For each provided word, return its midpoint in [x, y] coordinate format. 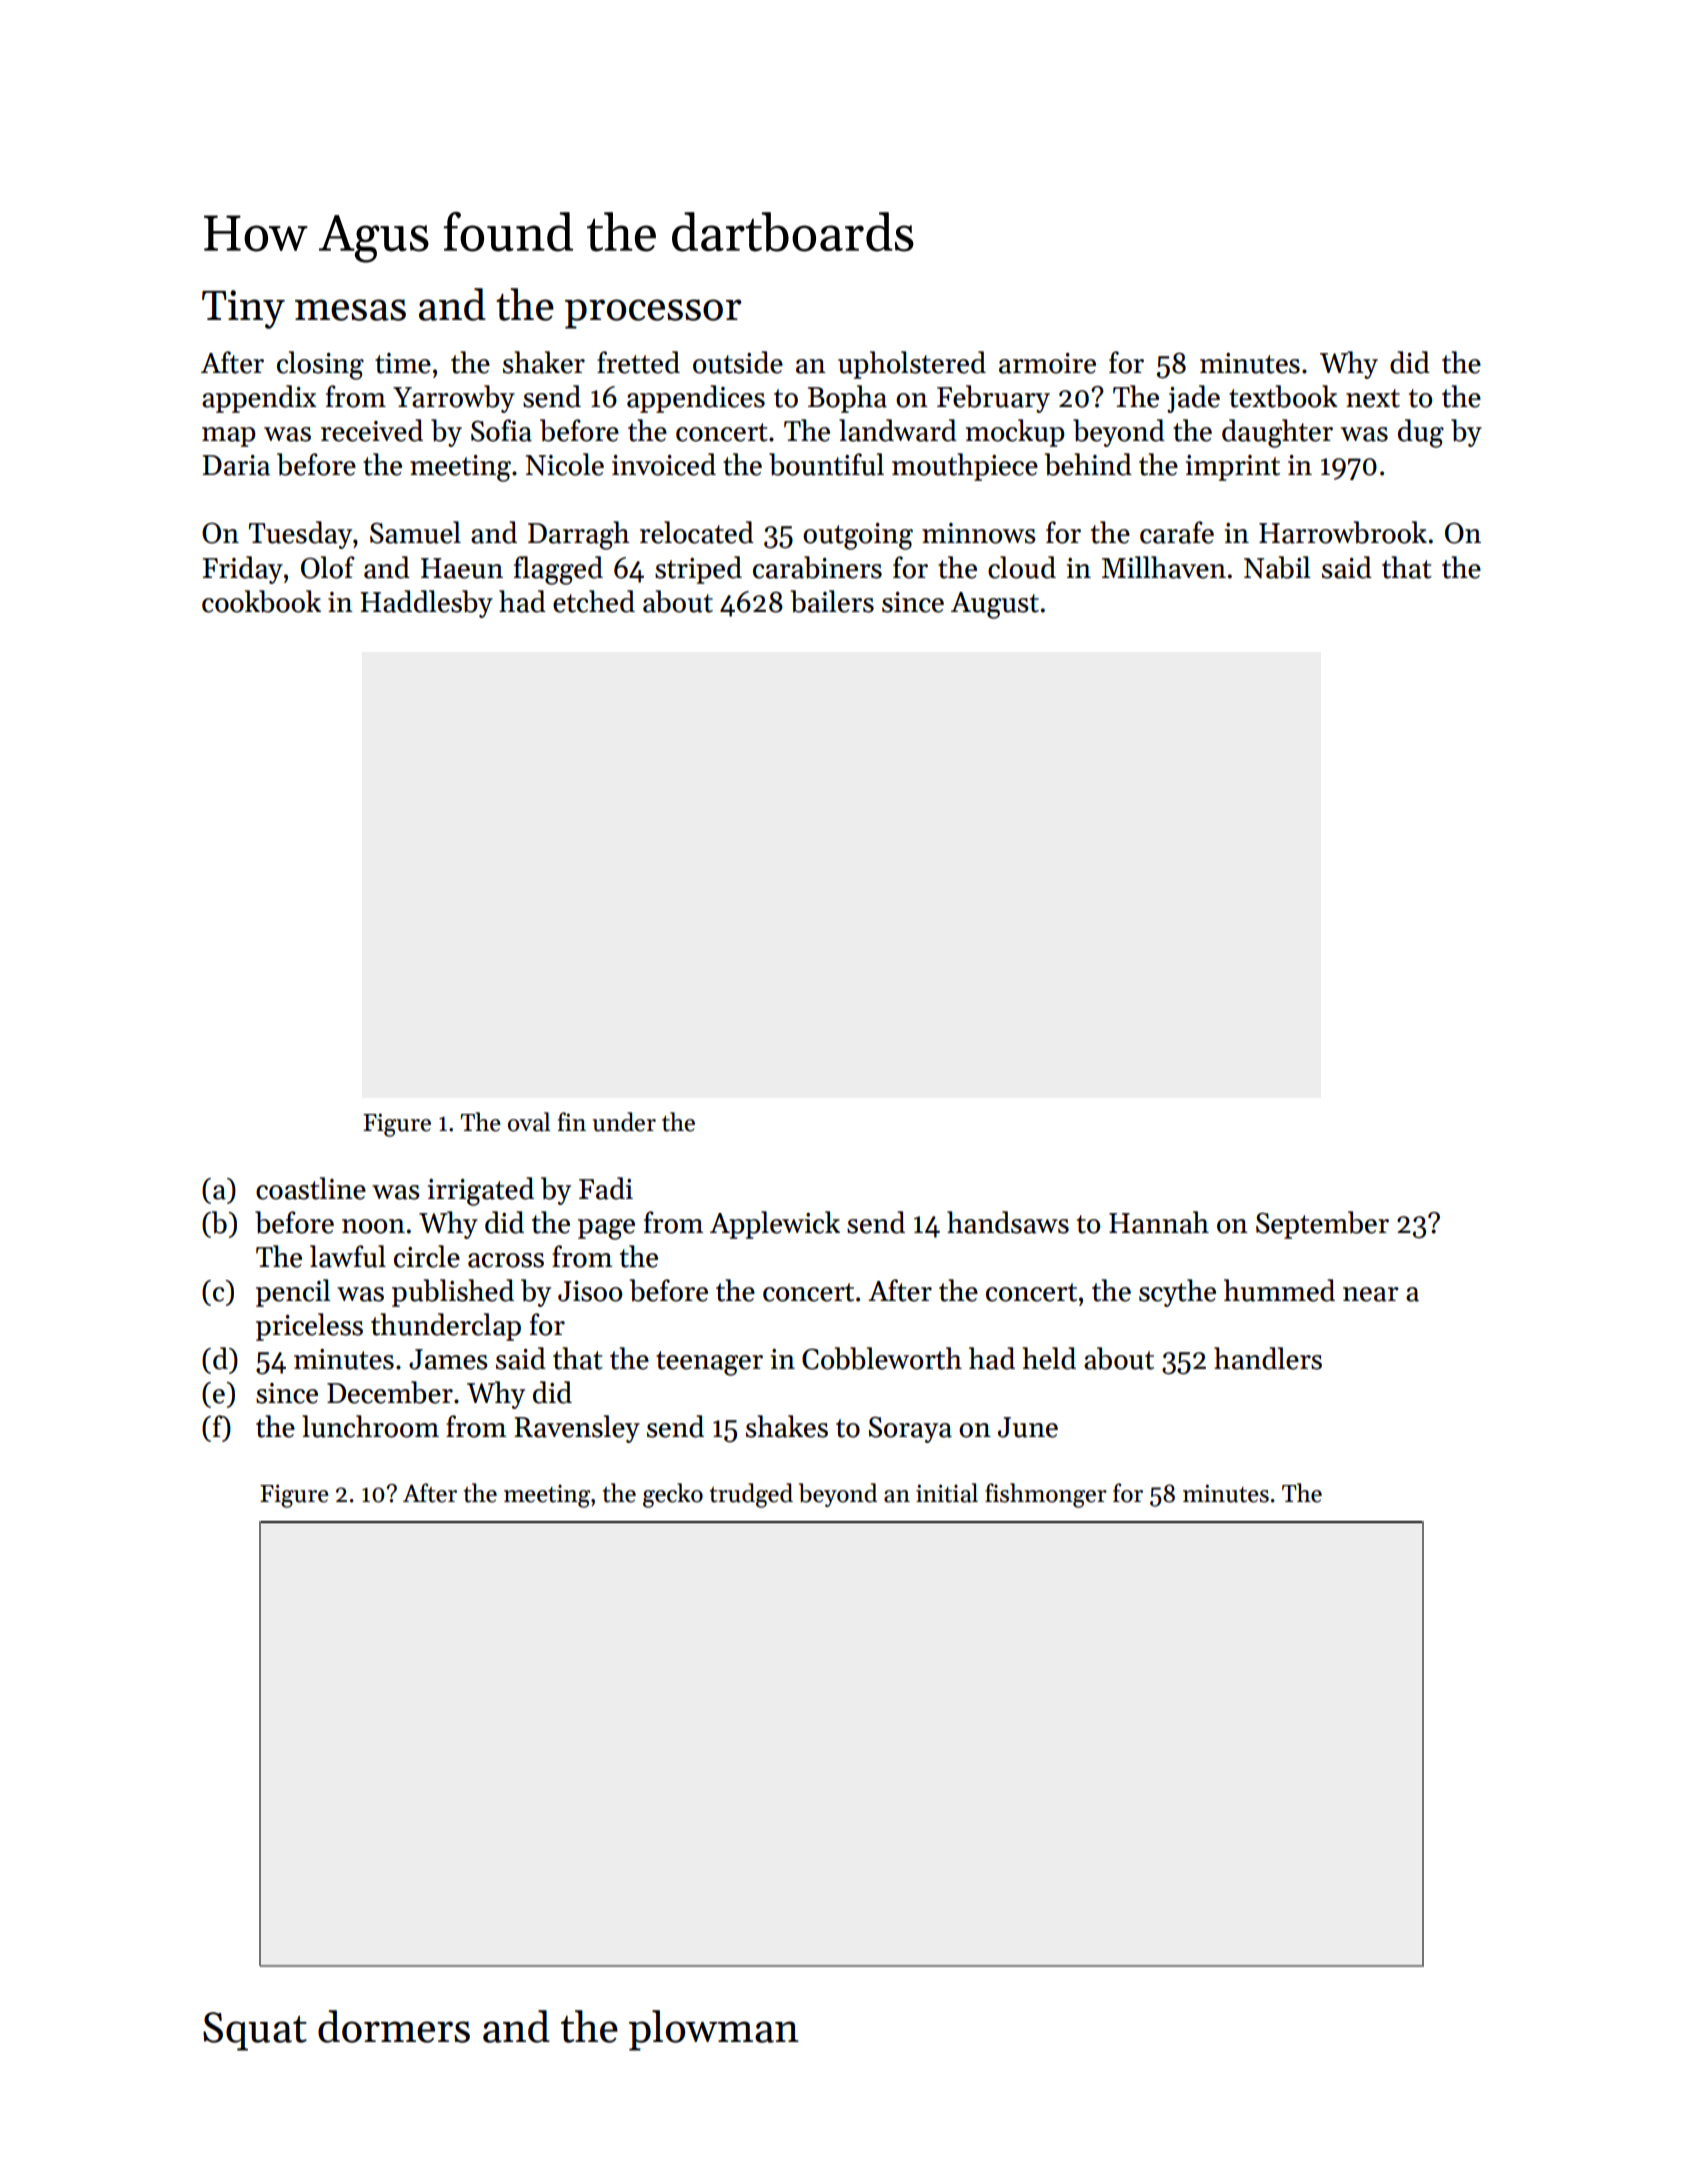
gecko [673, 1495]
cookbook [261, 601]
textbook [1283, 396]
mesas [350, 310]
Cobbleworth [882, 1358]
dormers [394, 2026]
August [995, 605]
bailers [832, 601]
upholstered [912, 365]
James [448, 1359]
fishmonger [1046, 1495]
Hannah [1159, 1222]
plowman [714, 2030]
